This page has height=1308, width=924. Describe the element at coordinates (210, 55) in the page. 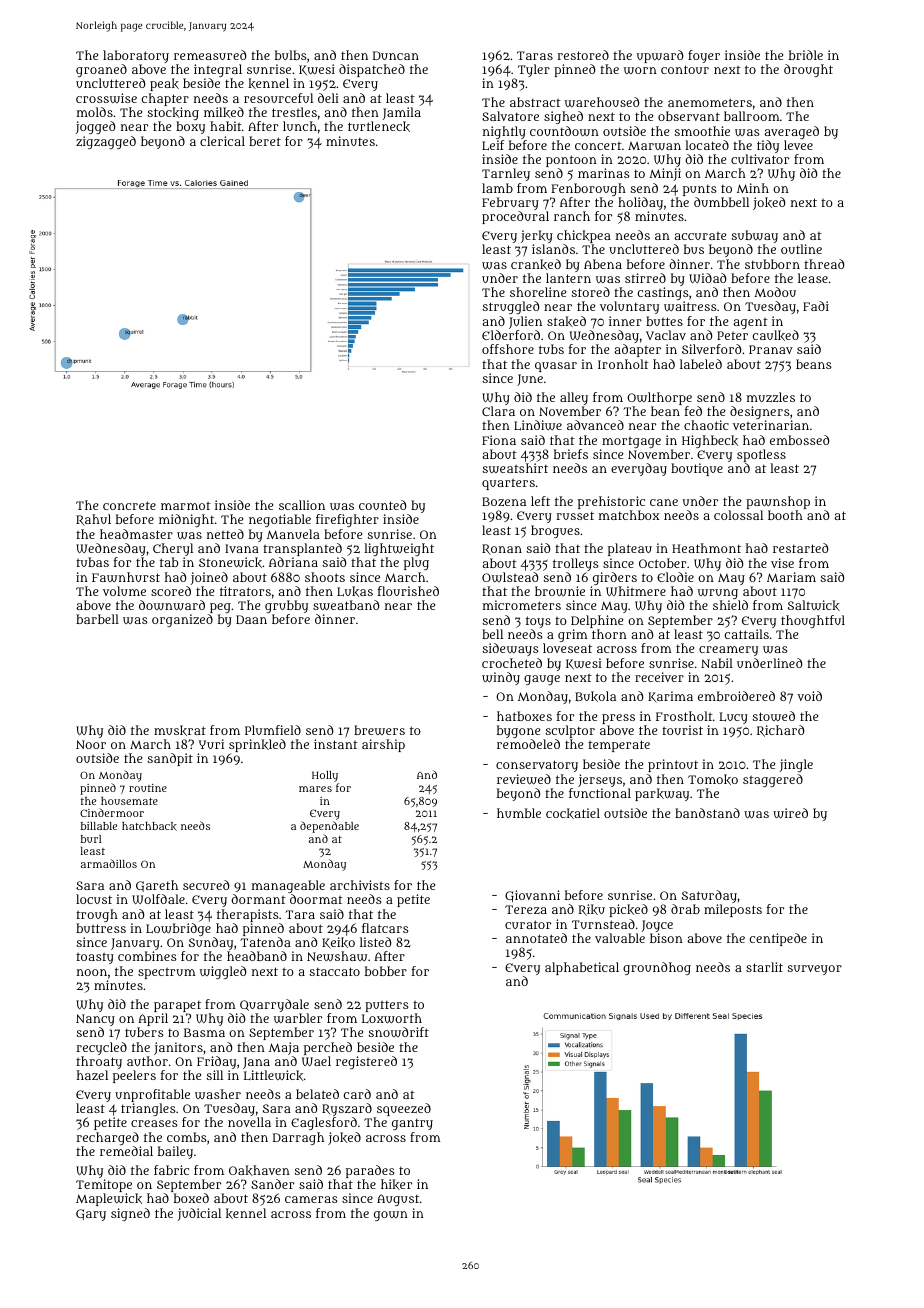

I see `remeasured` at that location.
